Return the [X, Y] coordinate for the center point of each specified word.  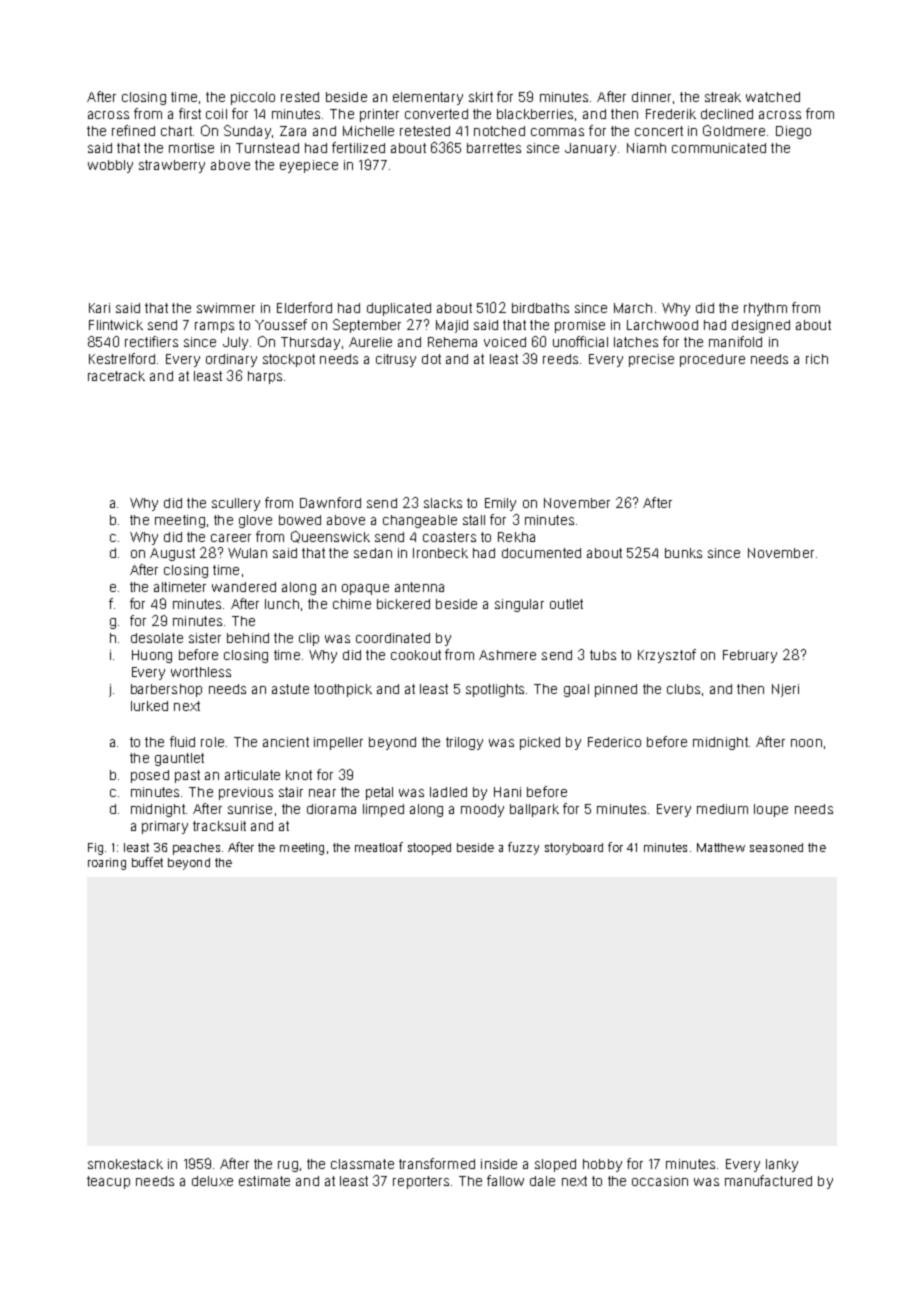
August [172, 554]
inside [499, 1164]
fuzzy [523, 848]
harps [265, 377]
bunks [683, 553]
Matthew [721, 847]
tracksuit [219, 826]
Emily [500, 504]
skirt [481, 97]
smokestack [125, 1164]
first [190, 113]
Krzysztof [667, 656]
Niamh [646, 148]
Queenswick [330, 537]
